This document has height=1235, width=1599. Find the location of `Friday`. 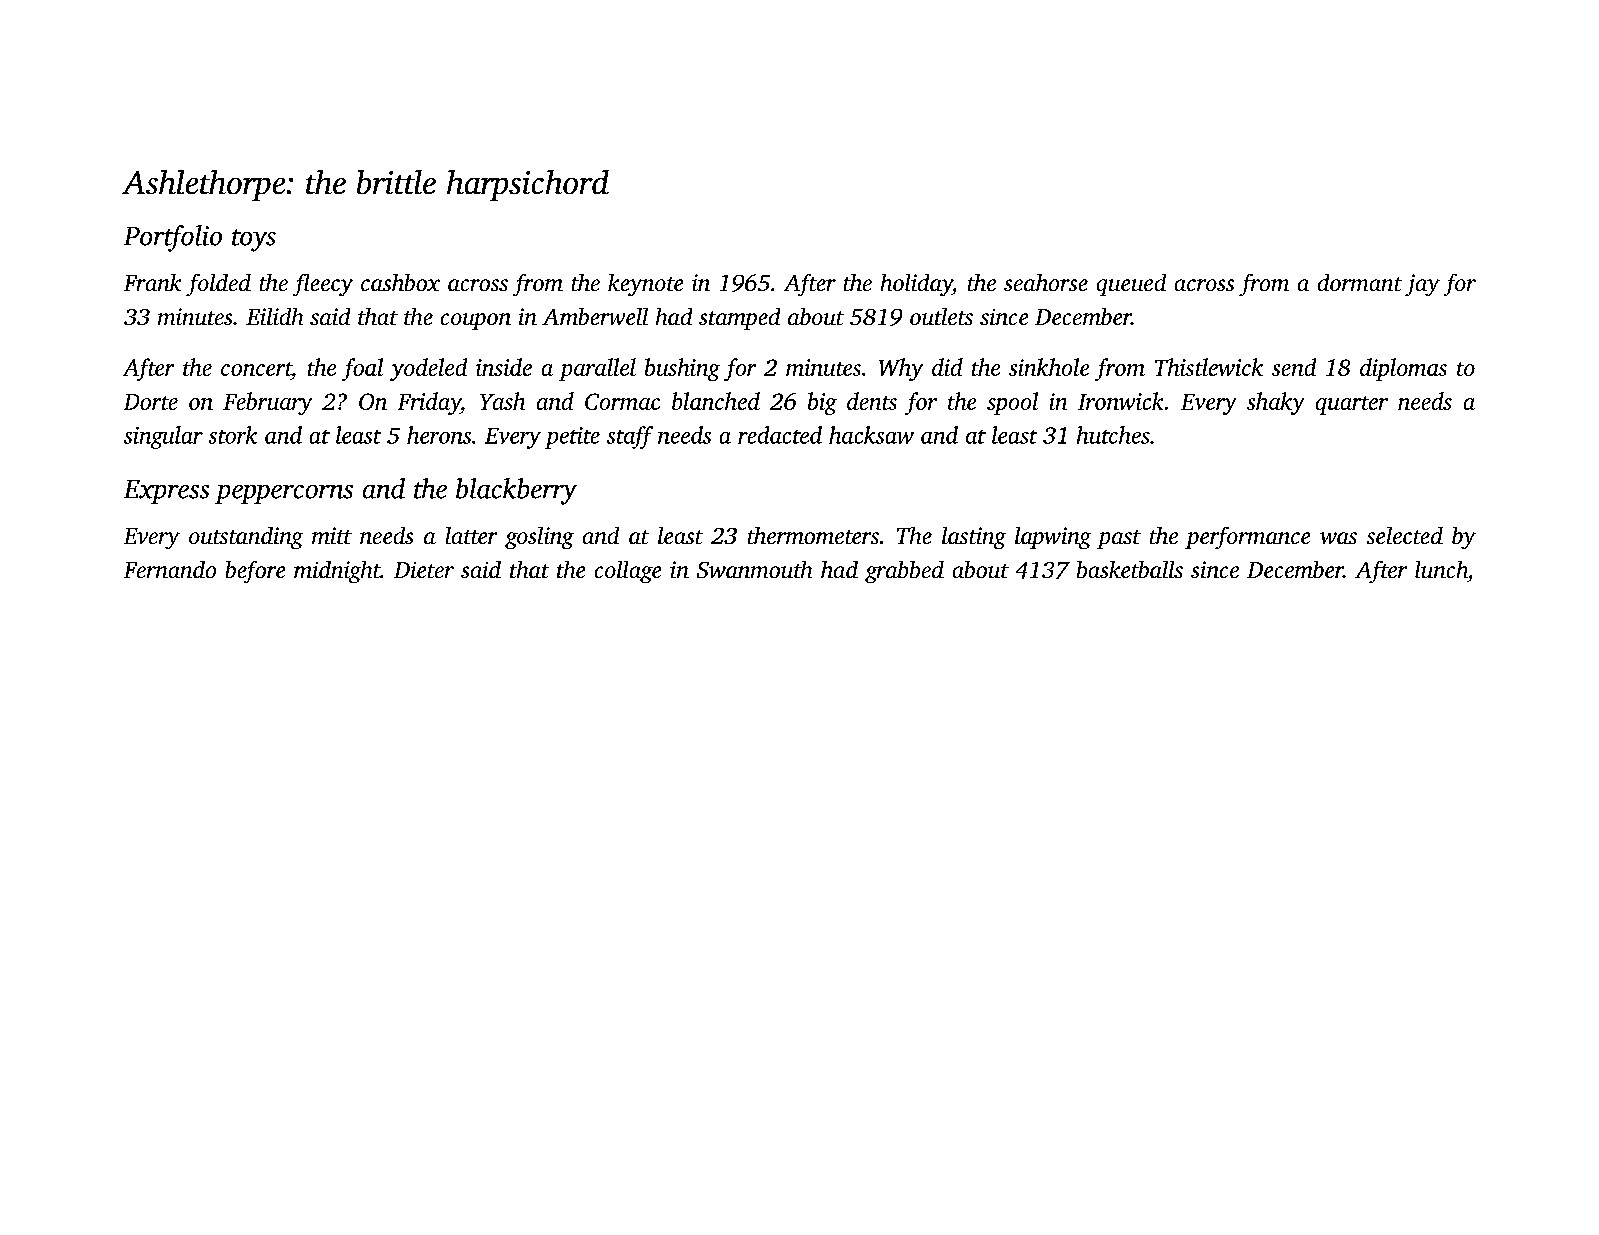

Friday is located at coordinates (429, 403).
